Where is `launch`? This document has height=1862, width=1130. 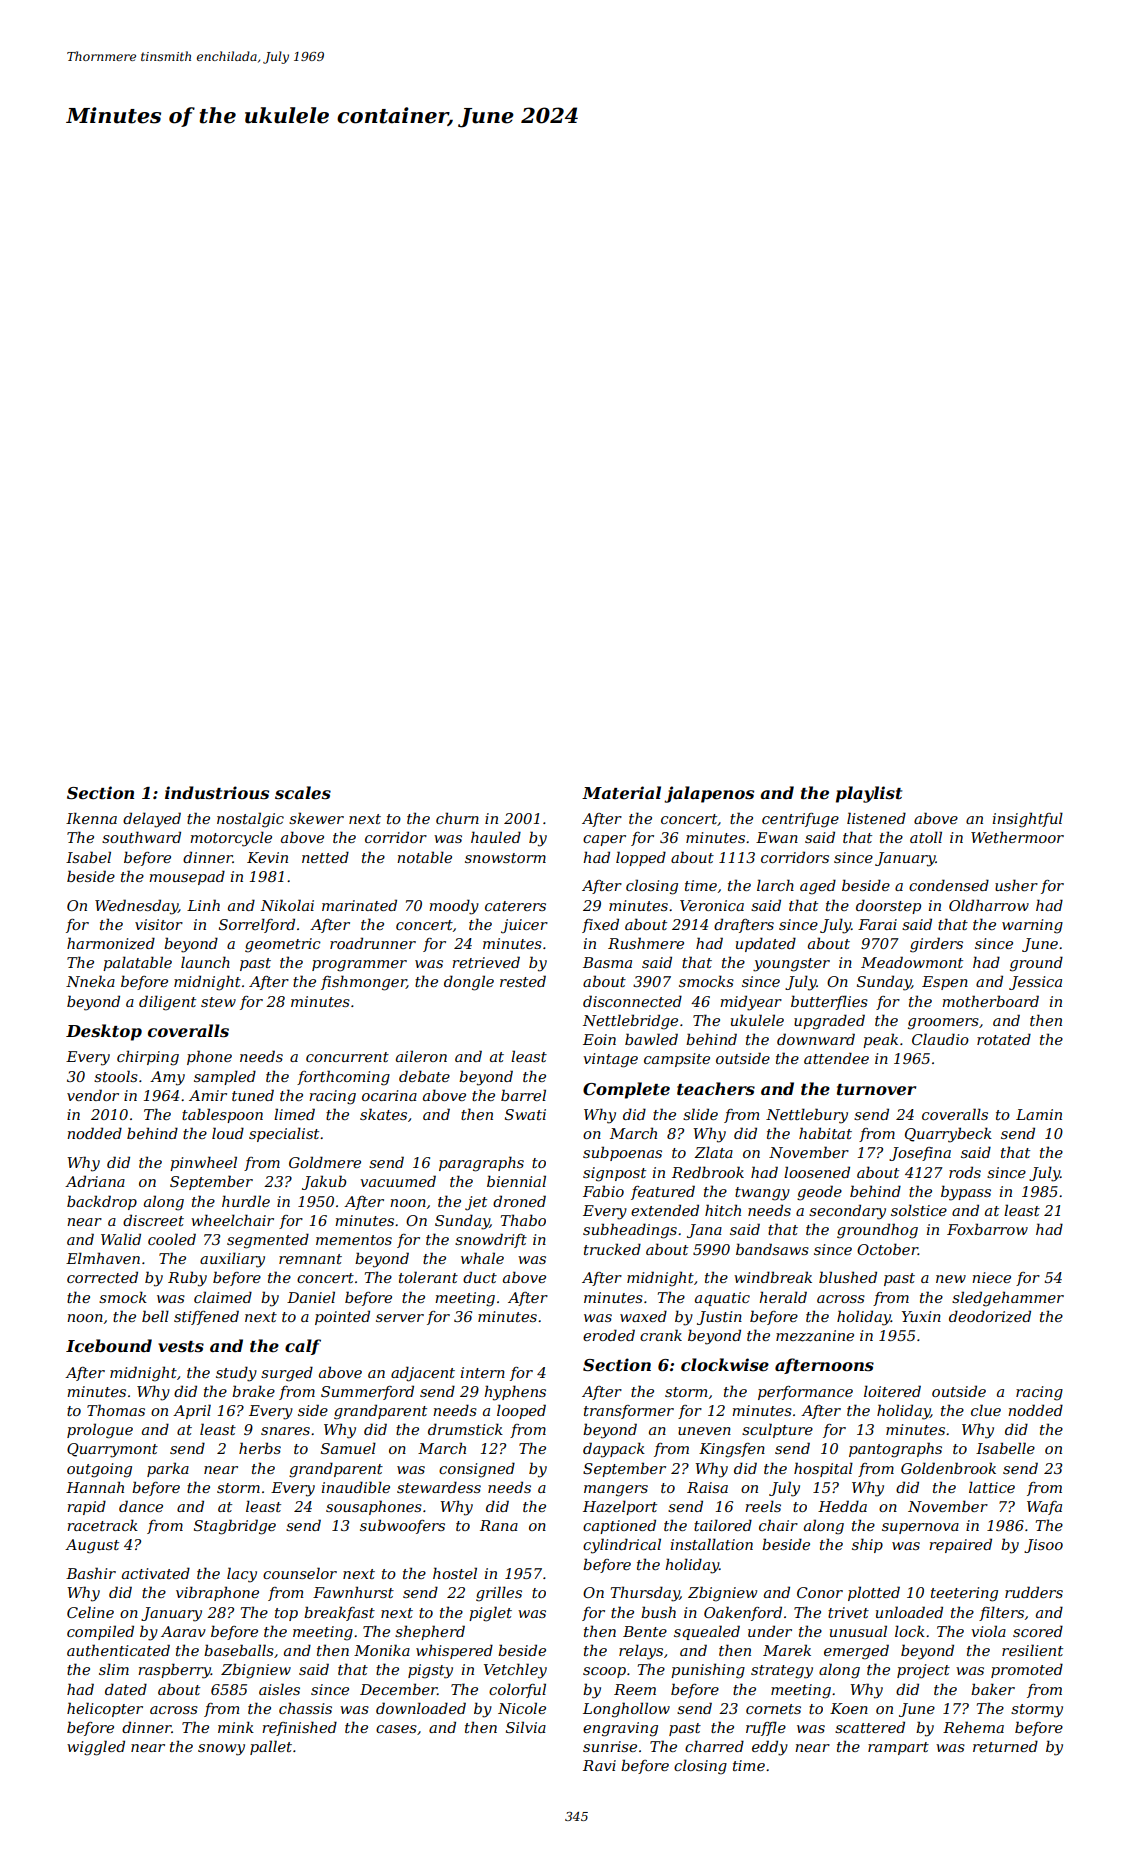 launch is located at coordinates (205, 962).
